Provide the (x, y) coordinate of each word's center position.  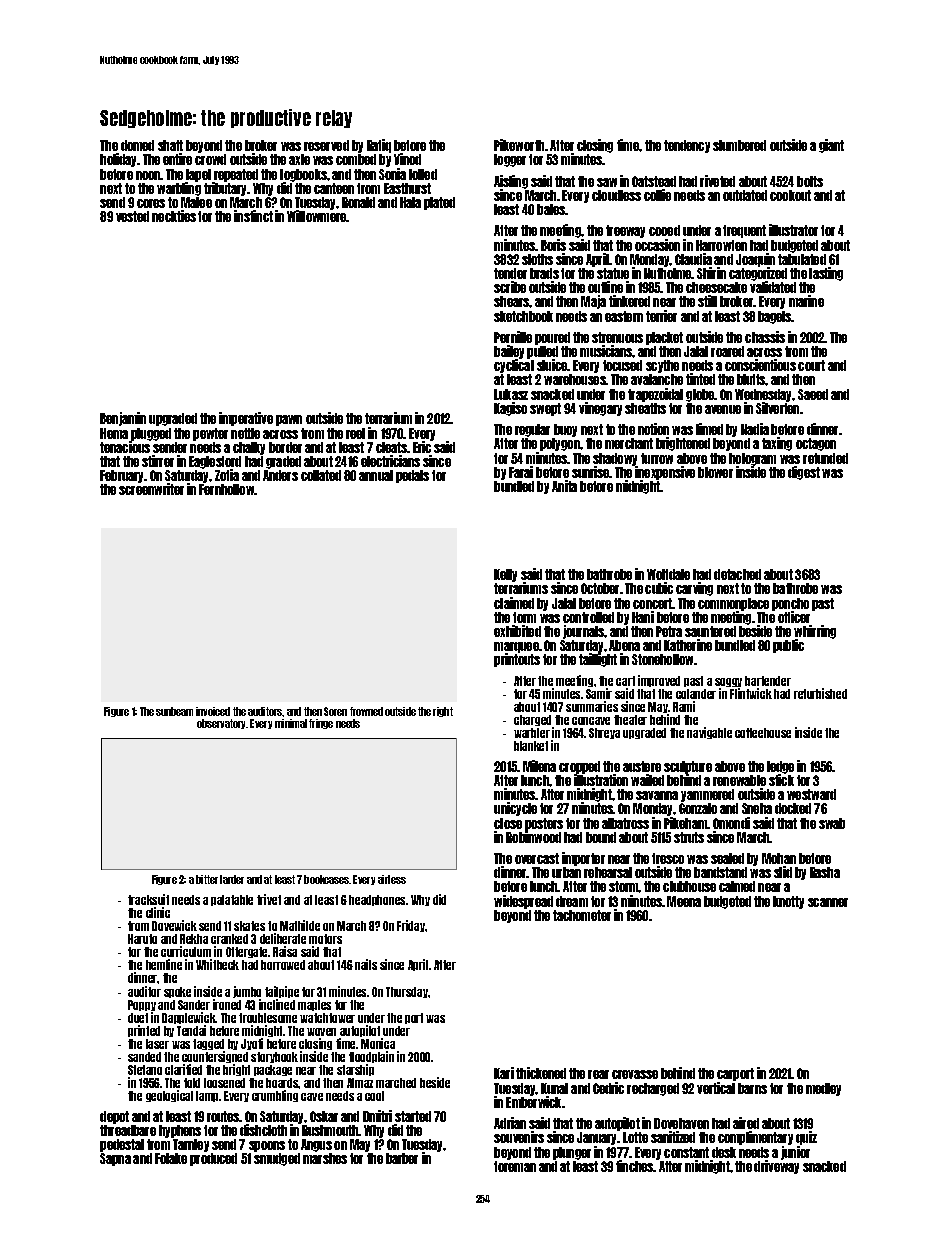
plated (439, 203)
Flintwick (751, 693)
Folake (171, 1158)
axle (299, 159)
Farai (521, 472)
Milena (539, 766)
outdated (745, 195)
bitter (207, 879)
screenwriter (151, 489)
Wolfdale (668, 574)
